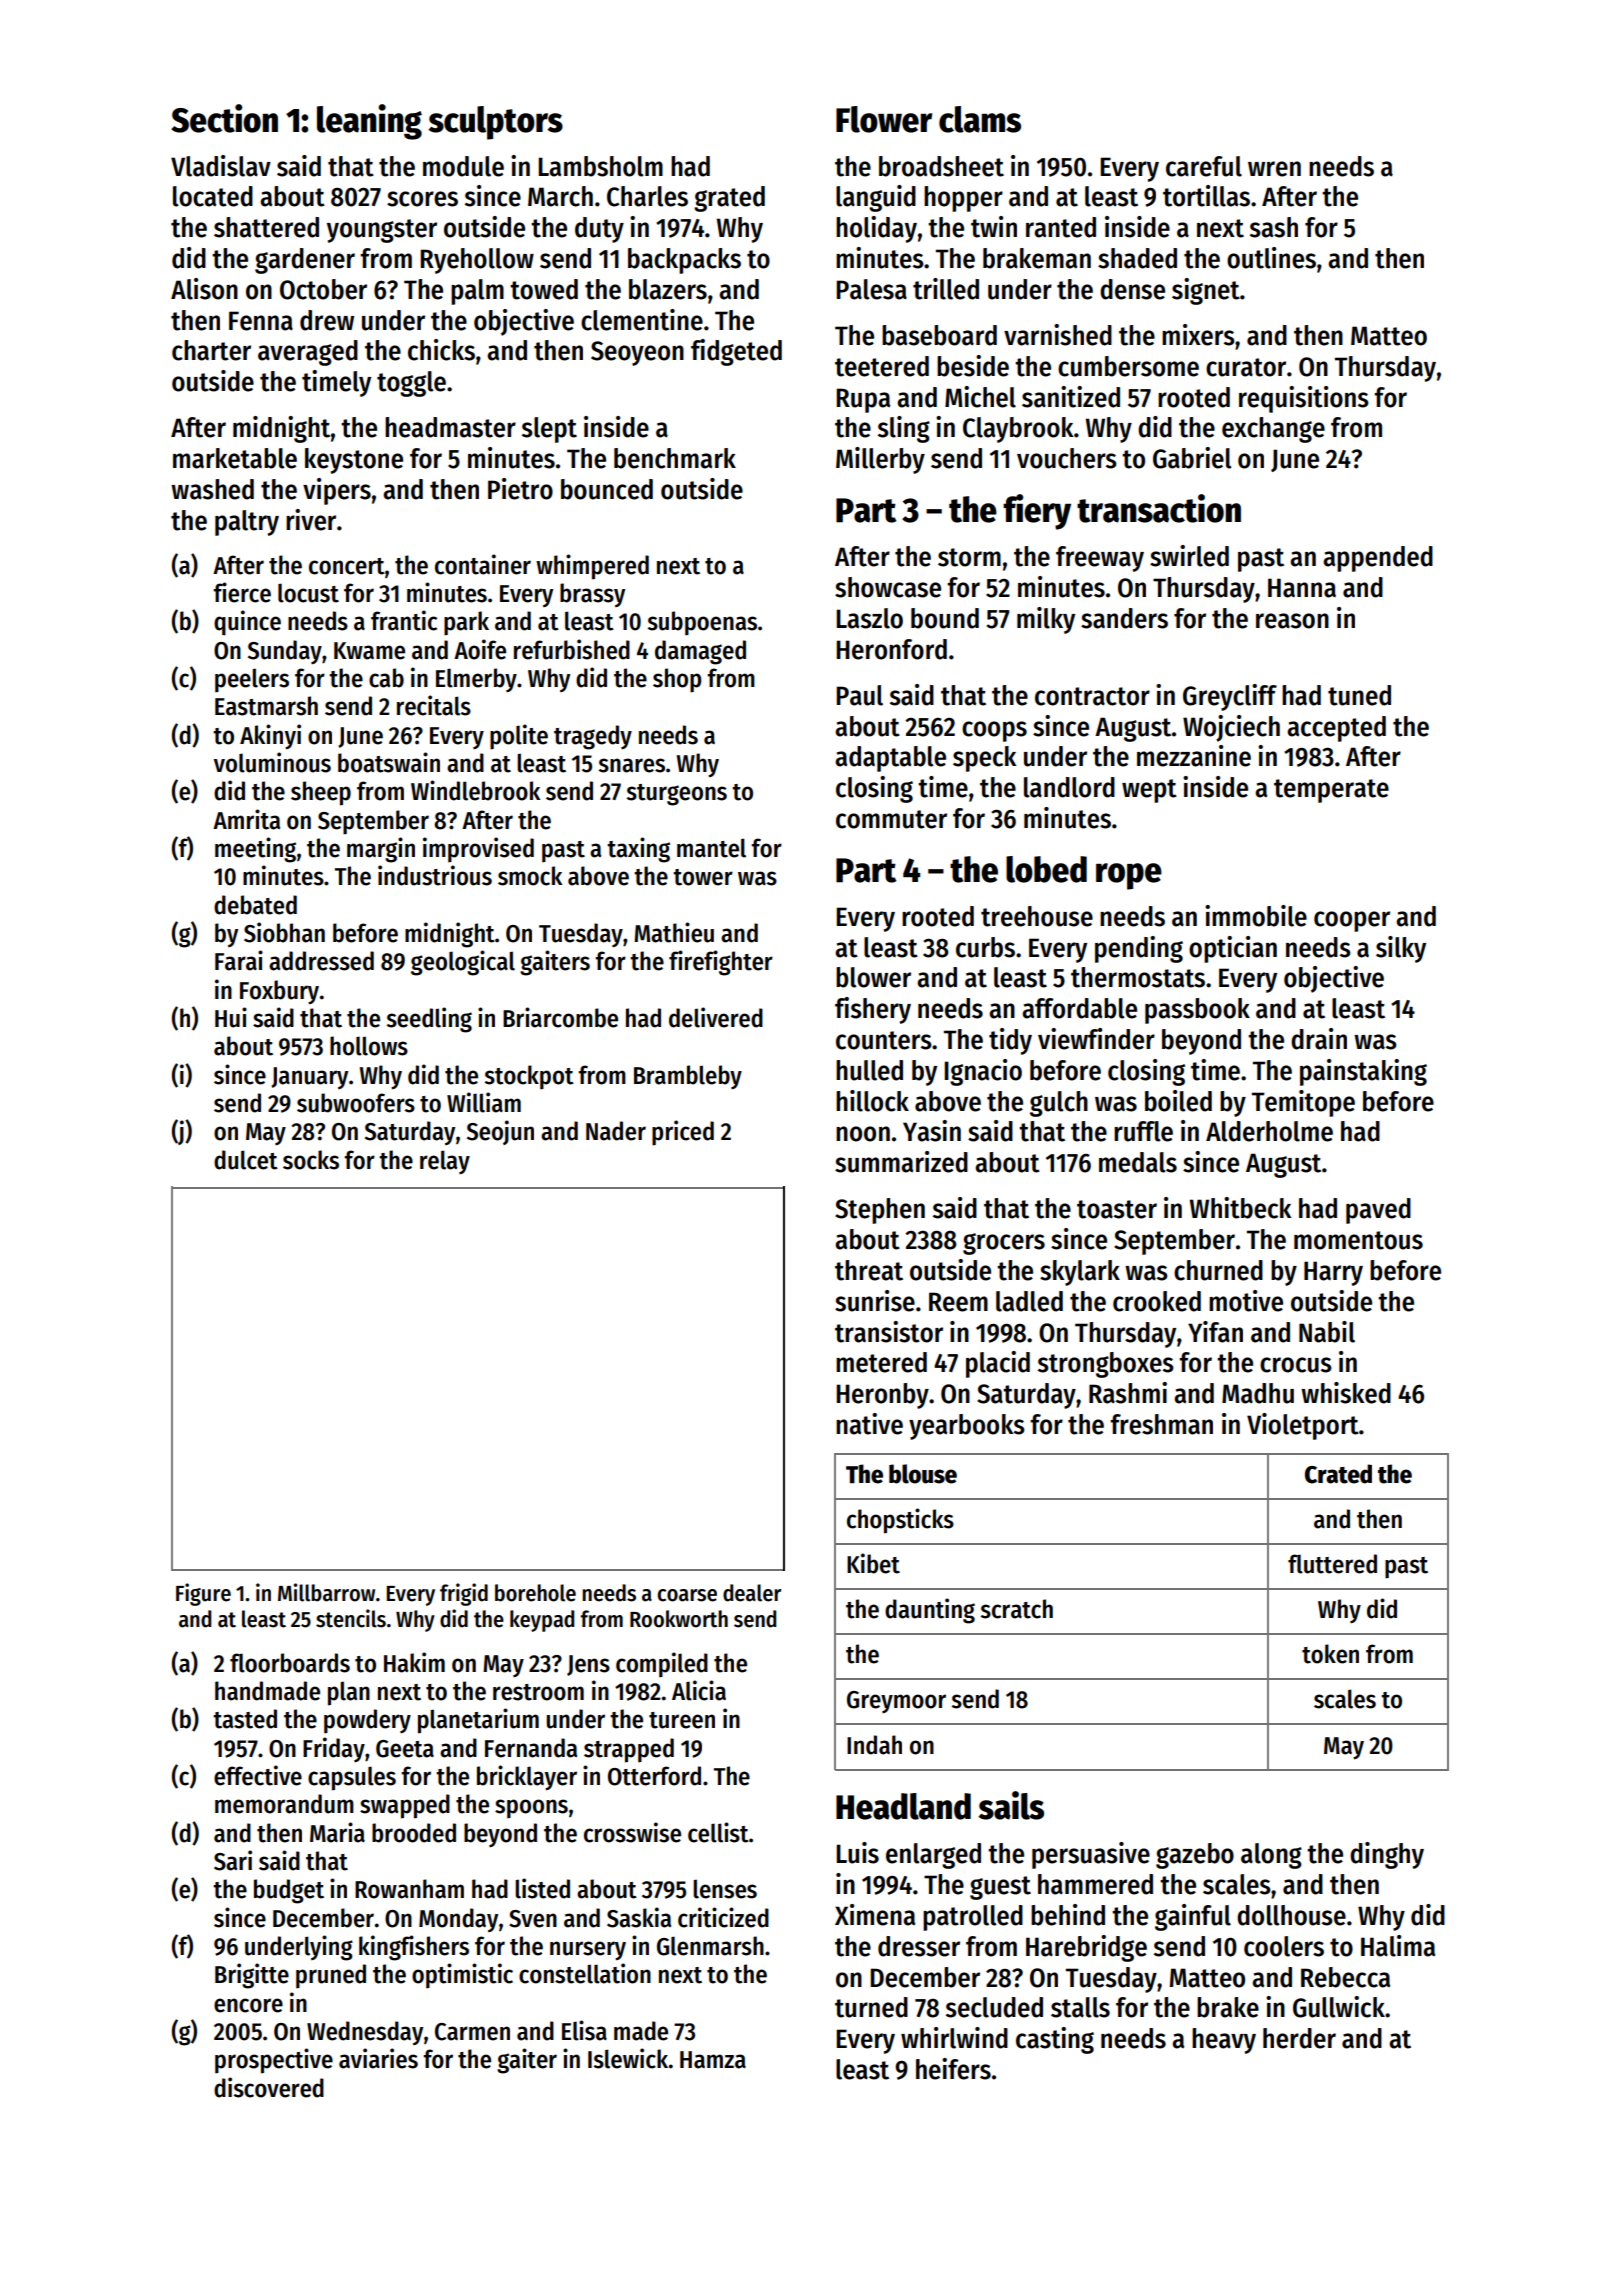  Describe the element at coordinates (1387, 1855) in the screenshot. I see `dinghy` at that location.
